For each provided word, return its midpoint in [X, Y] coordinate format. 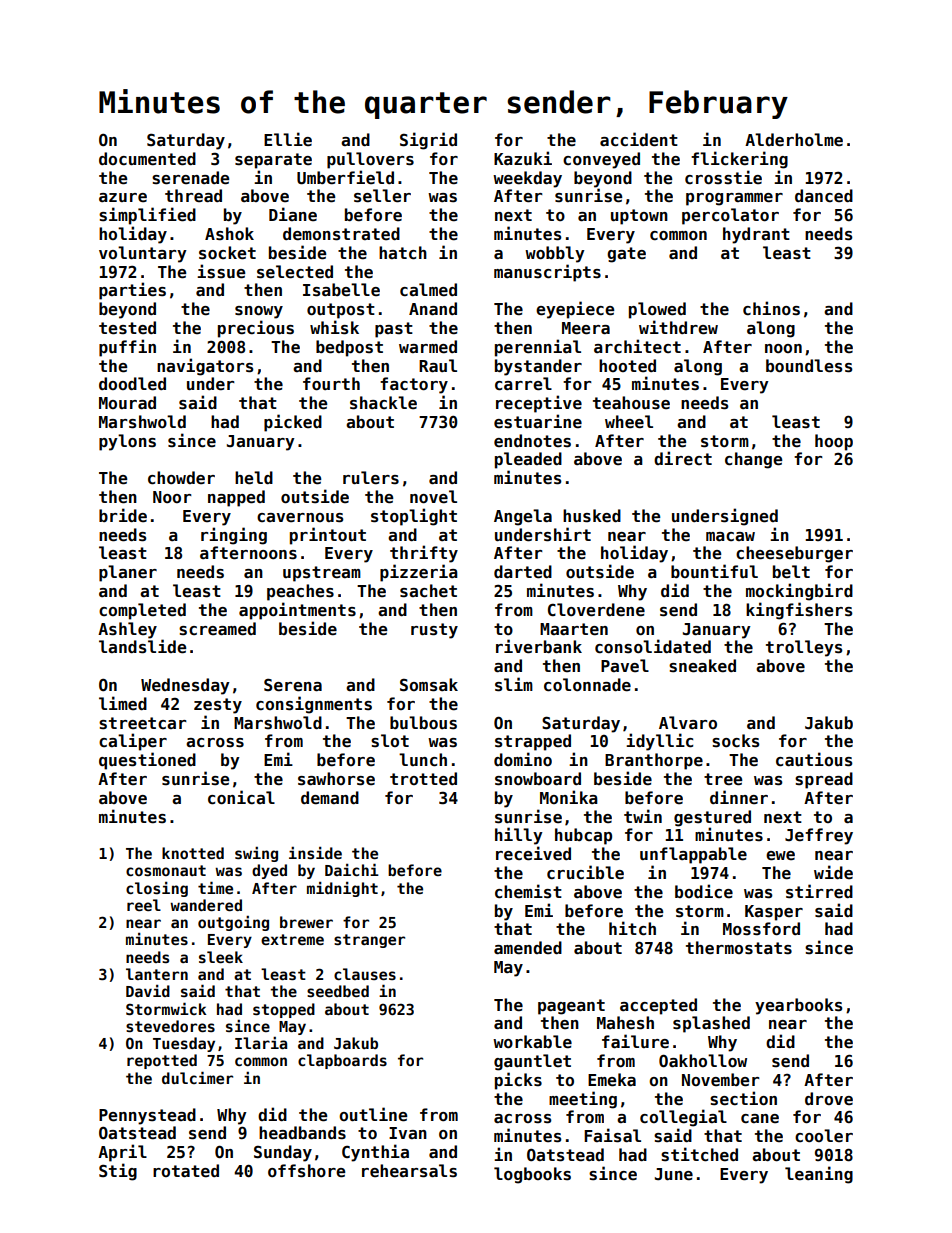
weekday [527, 179]
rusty [434, 631]
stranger [369, 941]
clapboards [342, 1061]
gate [626, 255]
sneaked [702, 666]
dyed [269, 871]
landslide [142, 646]
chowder [181, 478]
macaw [730, 536]
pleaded [528, 460]
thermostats [739, 947]
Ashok [229, 233]
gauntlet [532, 1062]
